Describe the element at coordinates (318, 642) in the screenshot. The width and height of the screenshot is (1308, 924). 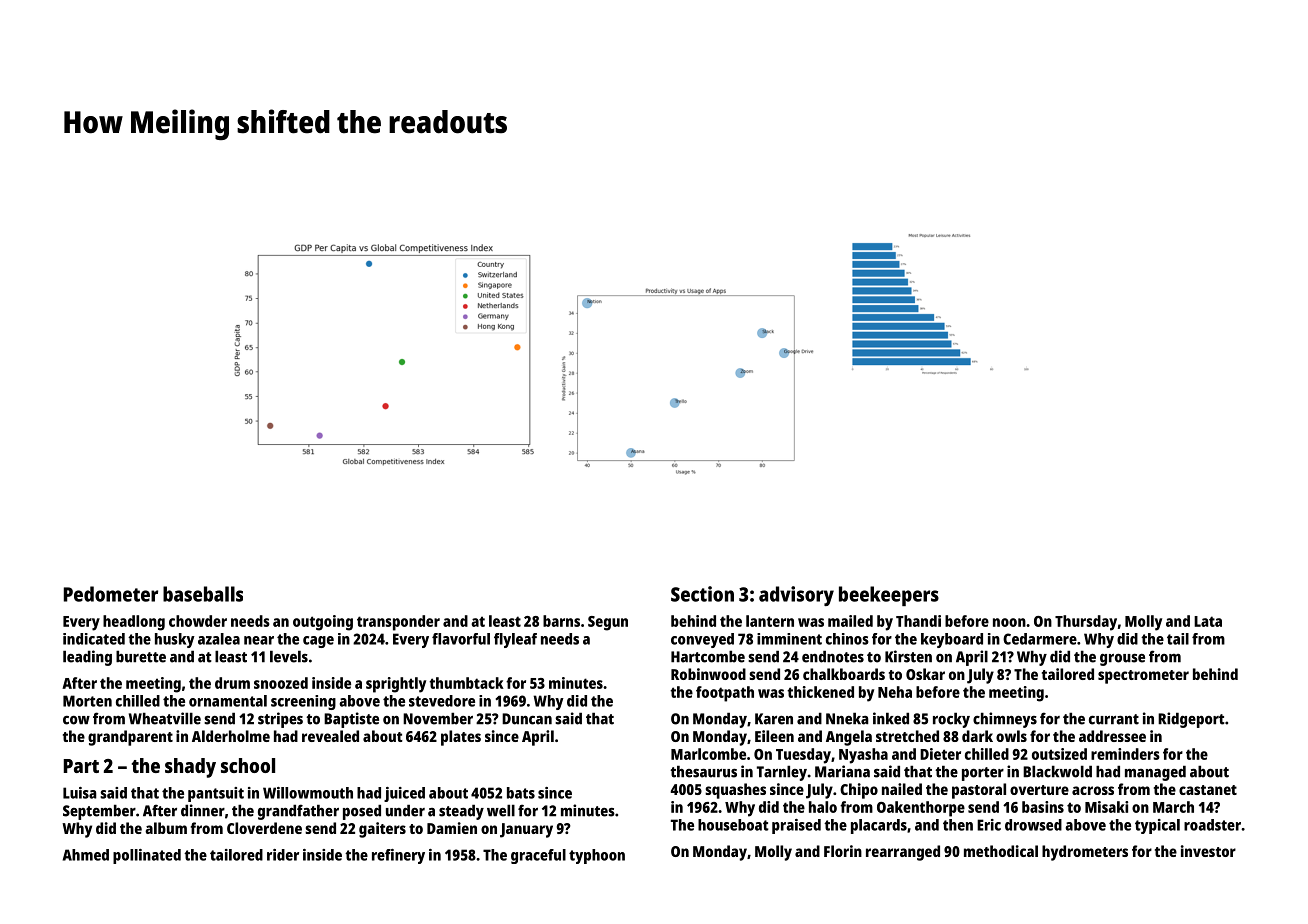
I see `cage` at that location.
